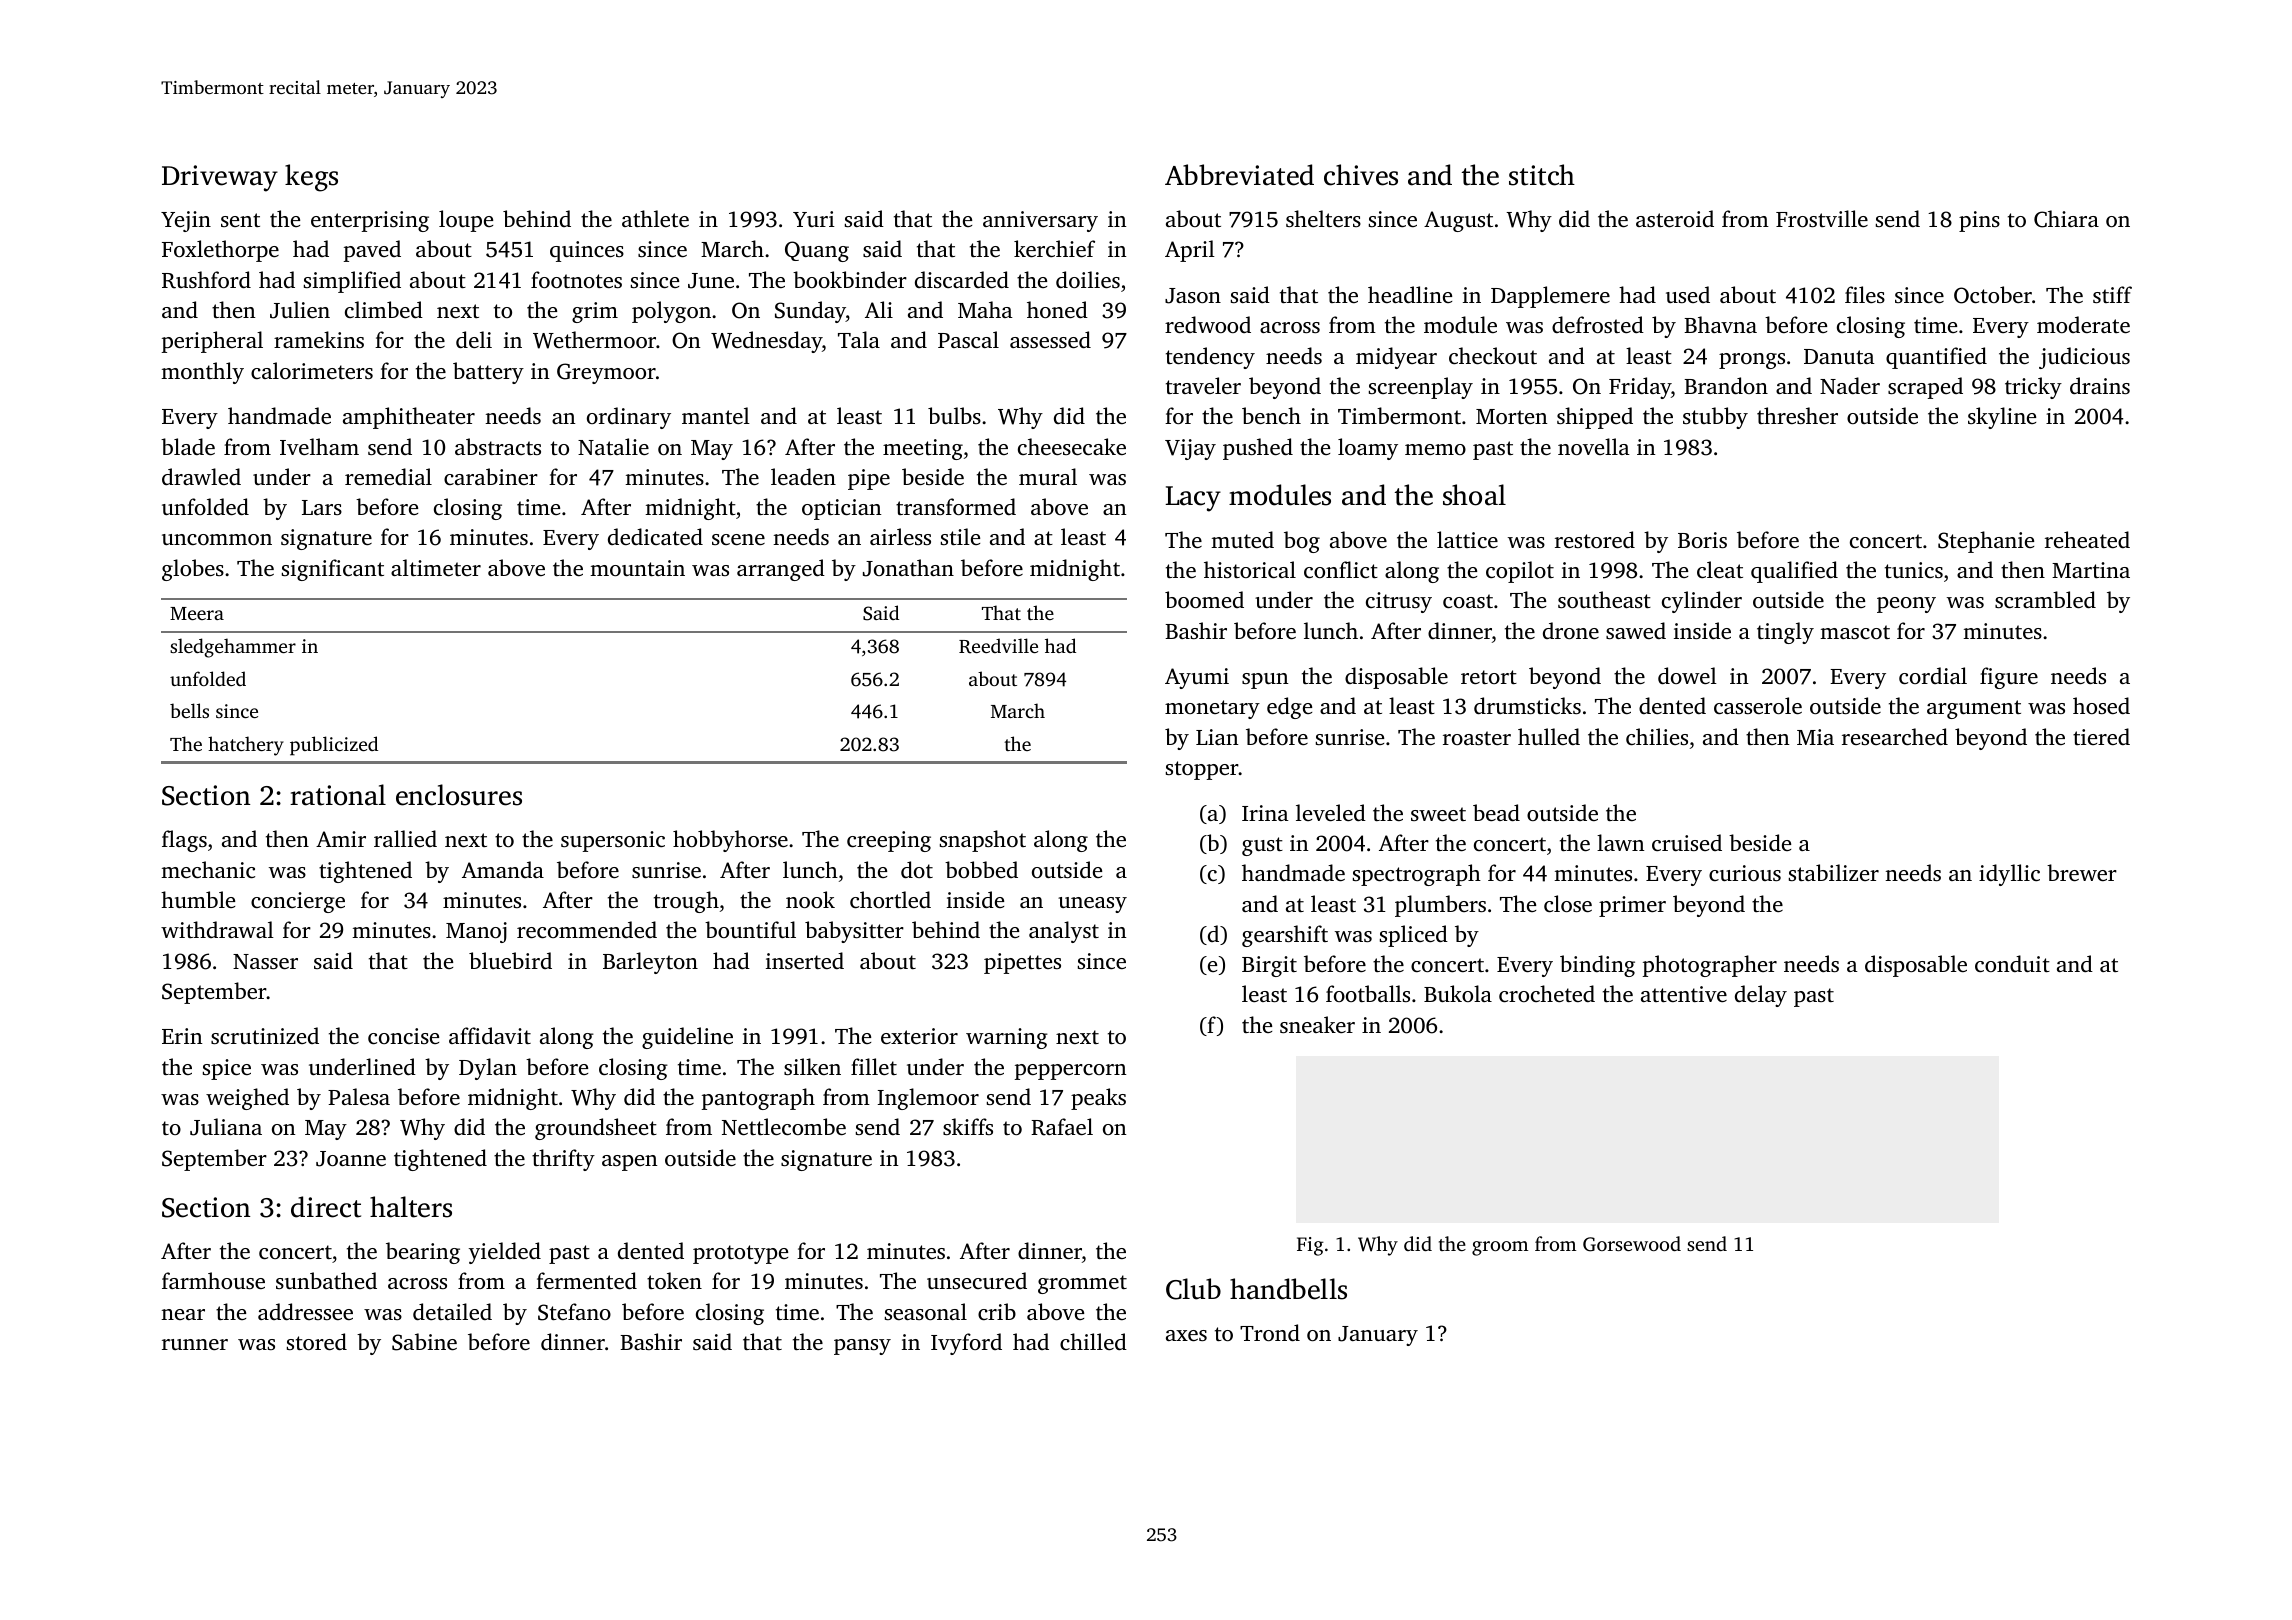  I want to click on Trond, so click(1270, 1332).
